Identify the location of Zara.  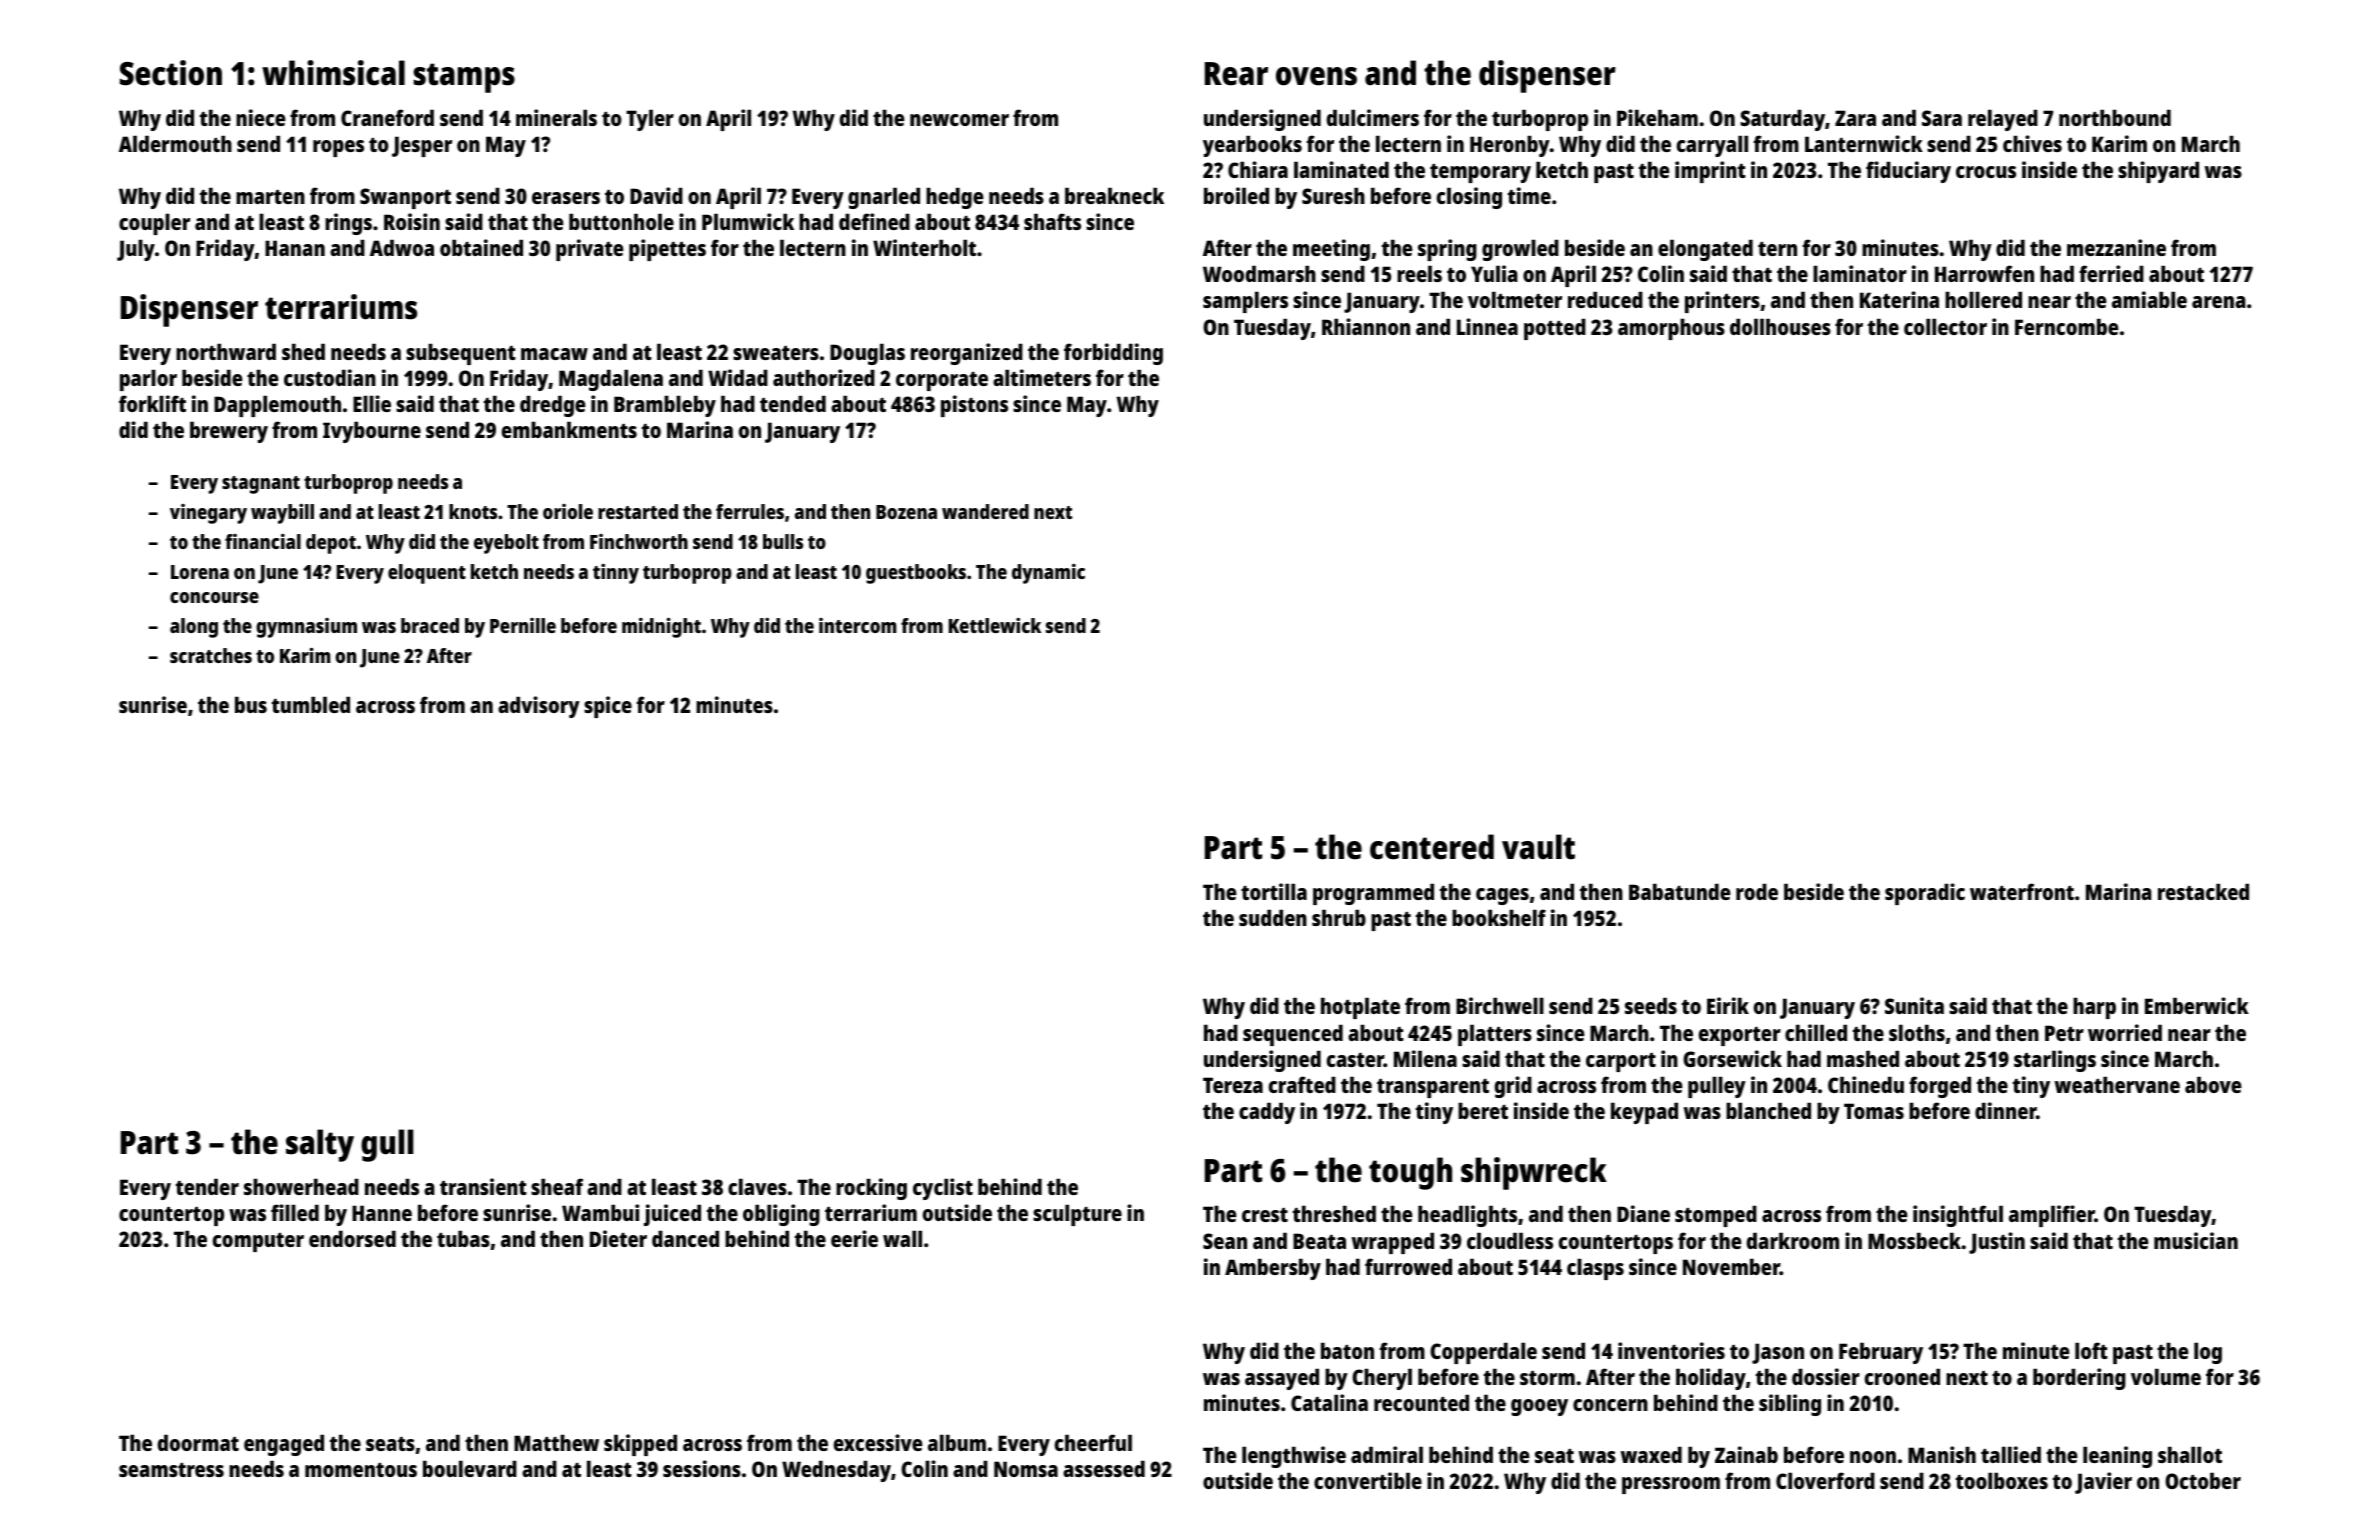
(1855, 118).
